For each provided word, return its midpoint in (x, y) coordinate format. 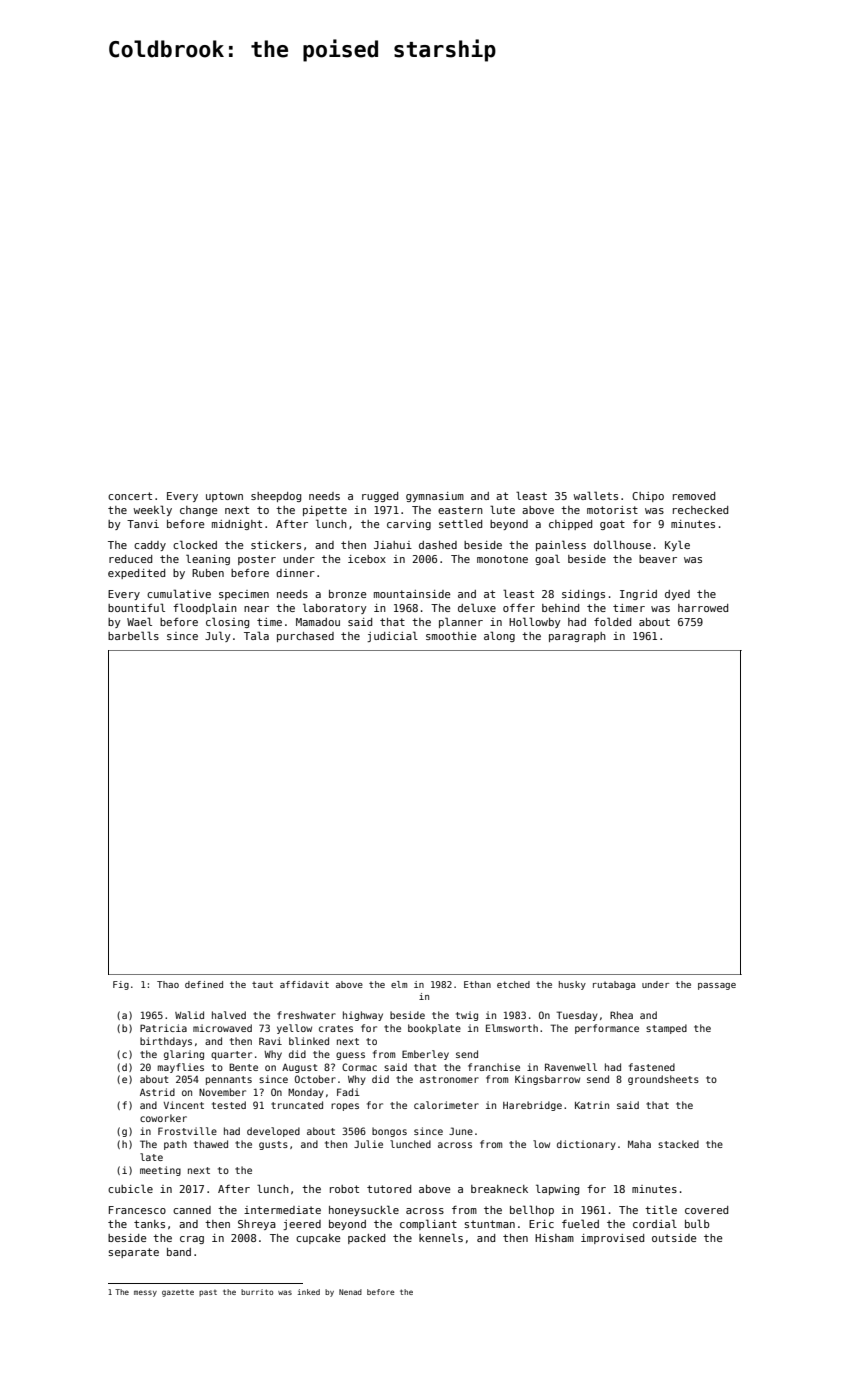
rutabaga (614, 985)
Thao (168, 984)
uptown (224, 497)
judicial (392, 636)
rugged (380, 497)
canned (192, 1210)
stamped (666, 1029)
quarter (231, 1055)
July (218, 636)
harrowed (703, 608)
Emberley (425, 1055)
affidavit (304, 984)
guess (350, 1056)
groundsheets (663, 1080)
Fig (121, 985)
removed (694, 496)
